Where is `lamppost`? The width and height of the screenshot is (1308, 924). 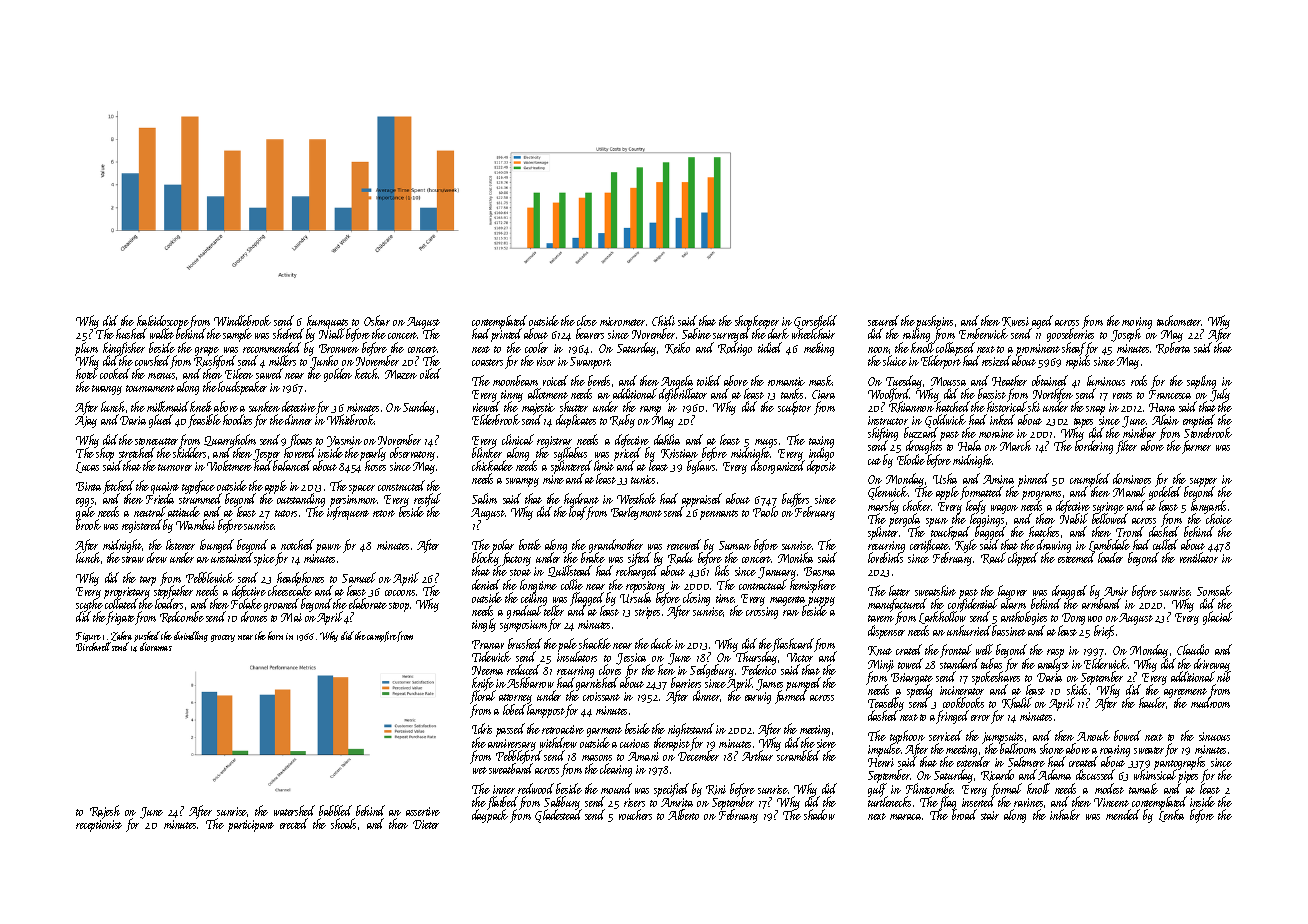 lamppost is located at coordinates (546, 711).
